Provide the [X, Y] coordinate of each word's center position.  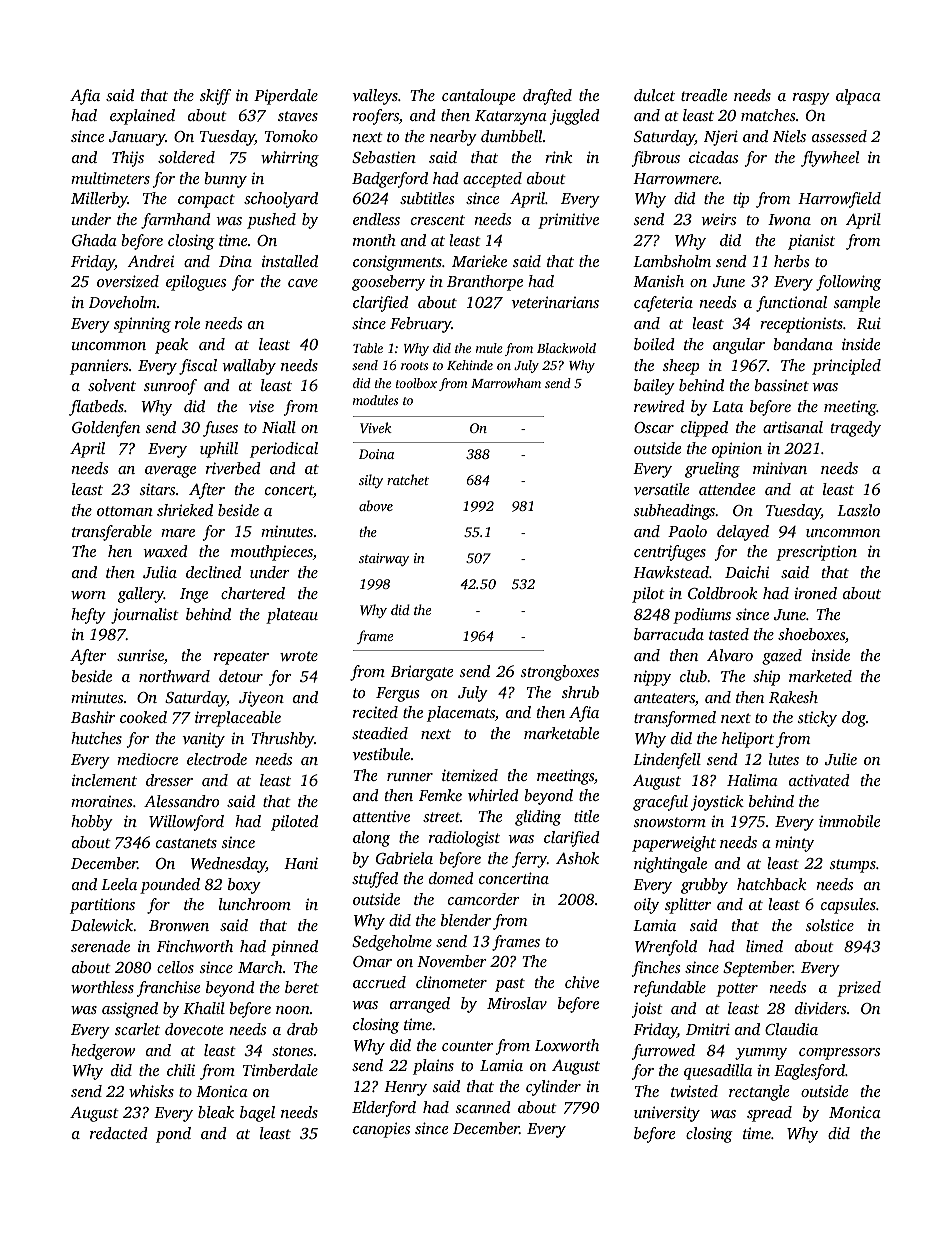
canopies [381, 1130]
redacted [119, 1133]
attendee [727, 489]
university [667, 1114]
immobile [849, 821]
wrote [299, 656]
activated [819, 780]
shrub [580, 692]
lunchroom [255, 904]
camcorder [484, 899]
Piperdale [286, 97]
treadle [704, 95]
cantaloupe [478, 97]
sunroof [170, 387]
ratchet [408, 479]
